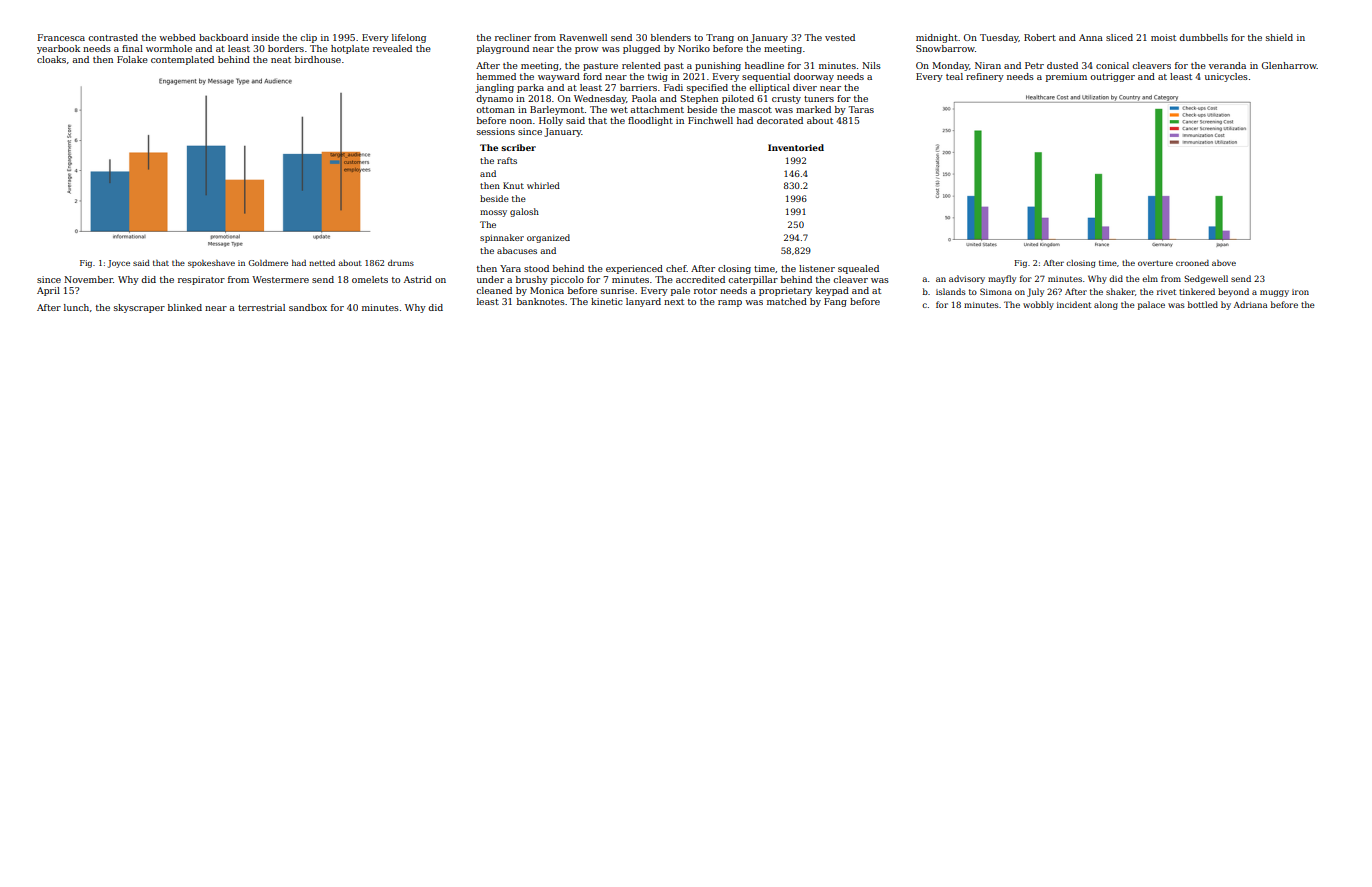 The height and width of the document is (887, 1372). I want to click on dumbbells, so click(1203, 37).
